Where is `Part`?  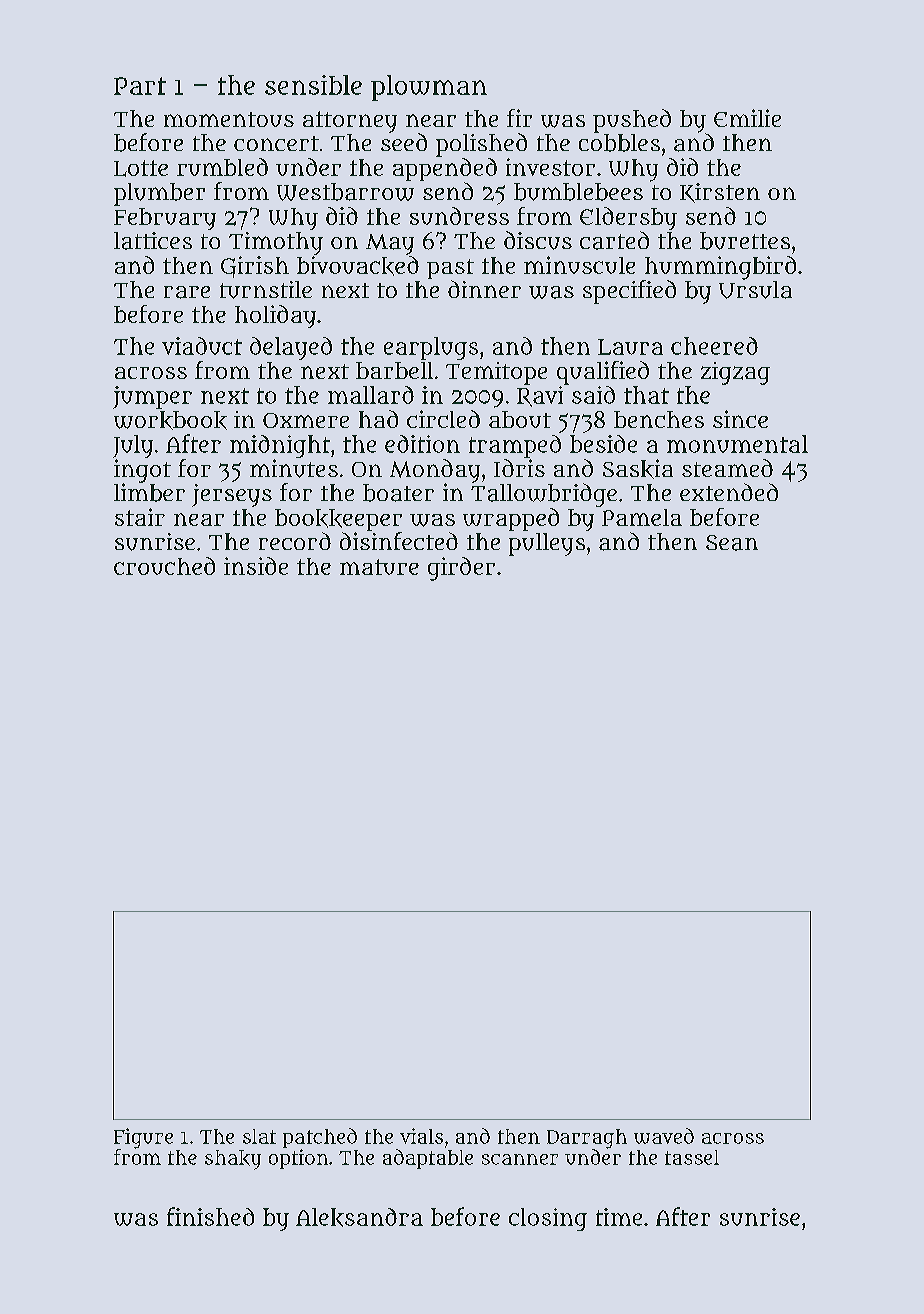
Part is located at coordinates (140, 86).
